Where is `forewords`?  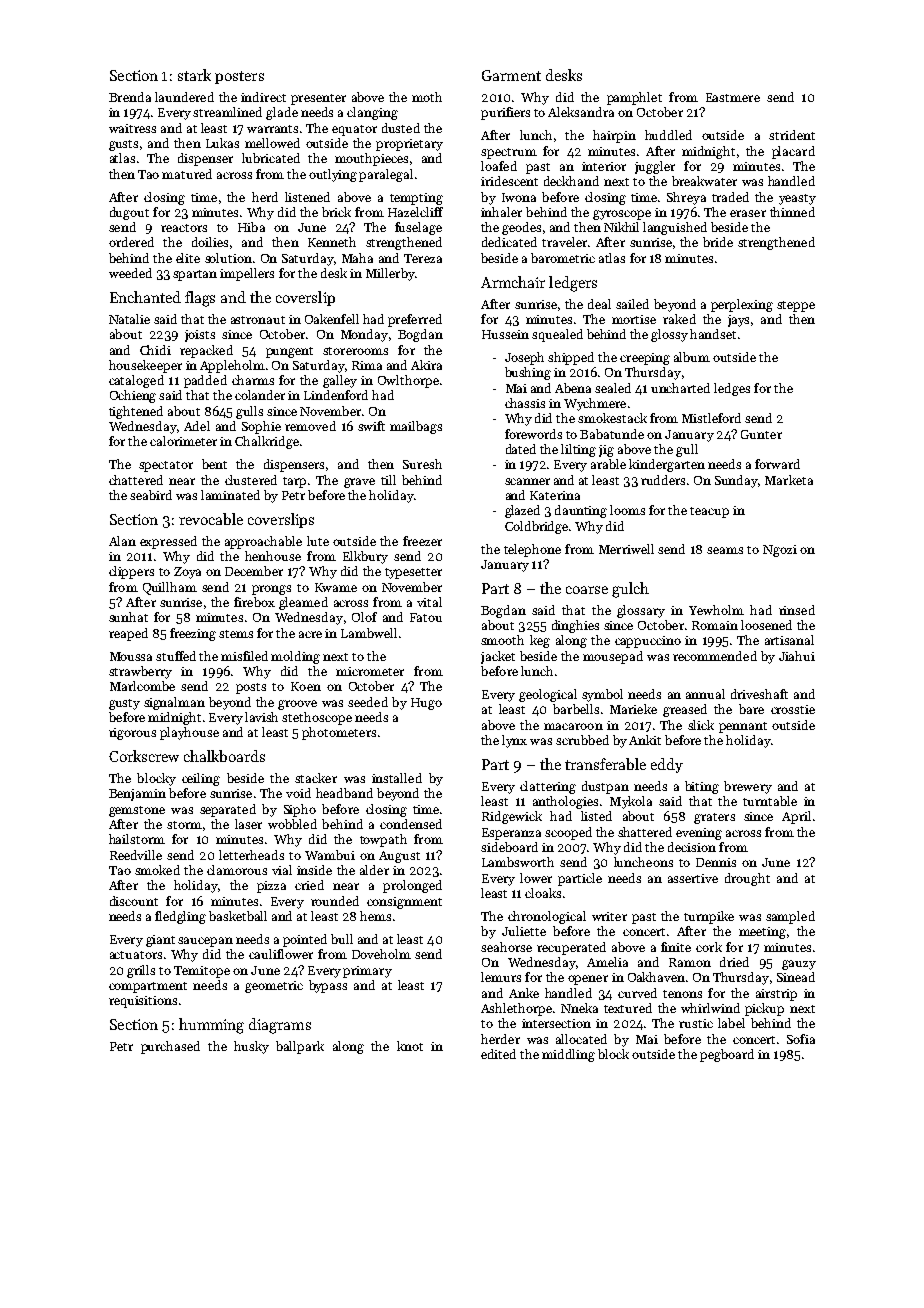 forewords is located at coordinates (533, 434).
